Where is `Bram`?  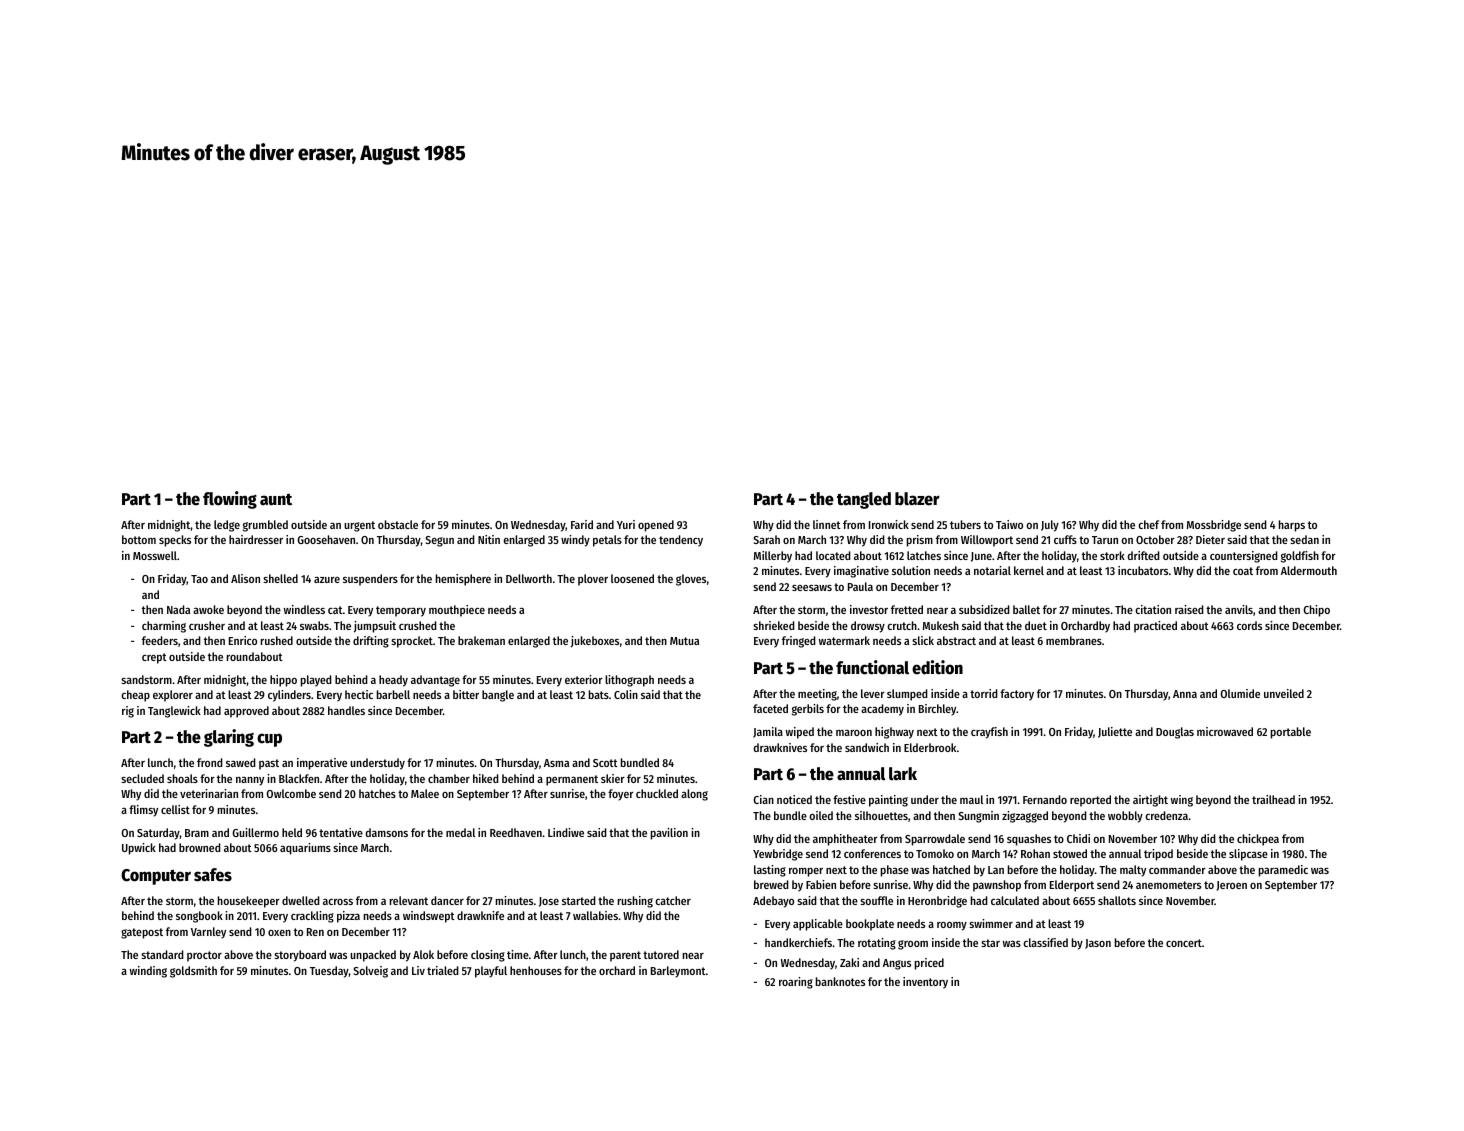
Bram is located at coordinates (197, 833).
